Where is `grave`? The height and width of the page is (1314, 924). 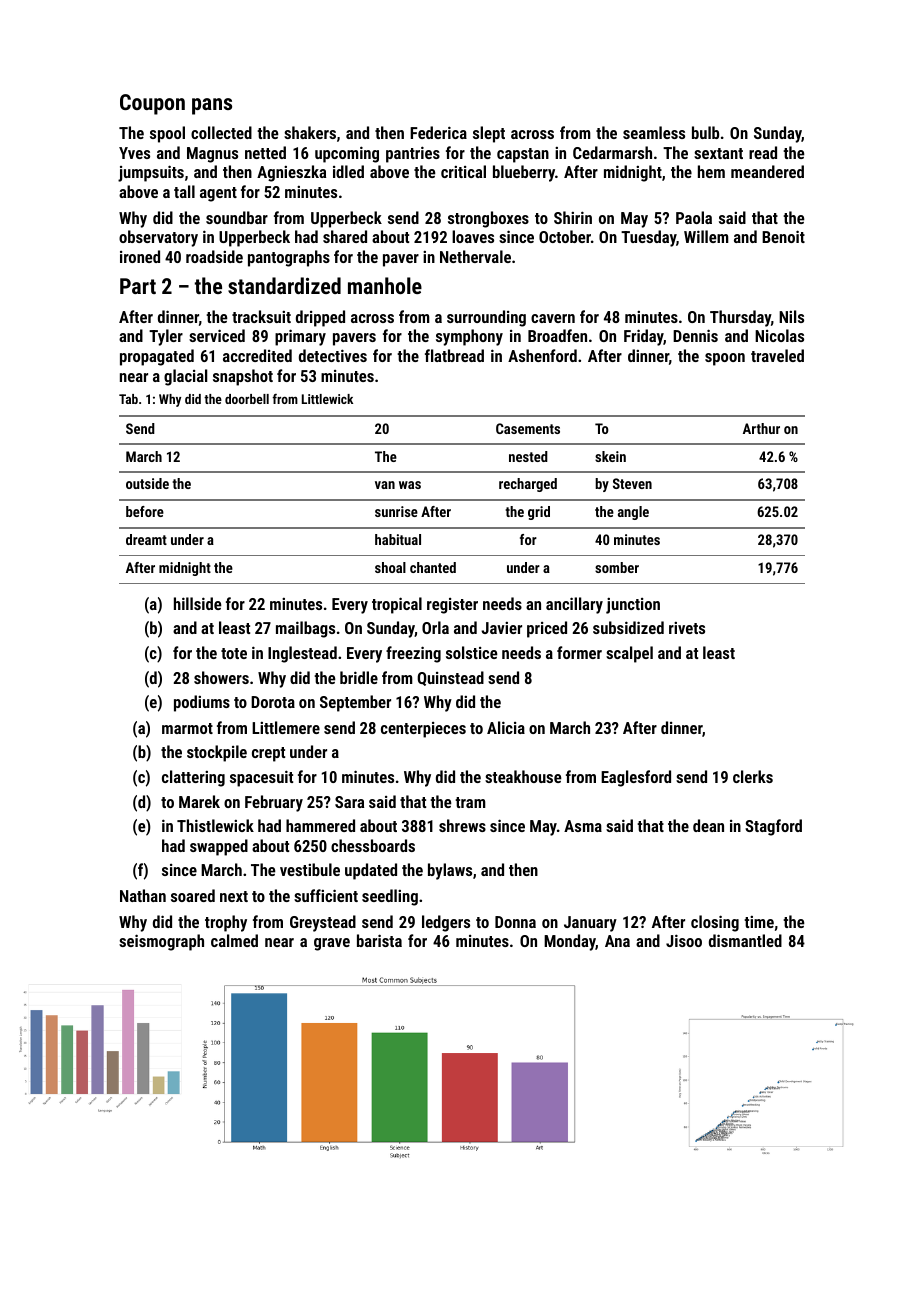
grave is located at coordinates (332, 944).
